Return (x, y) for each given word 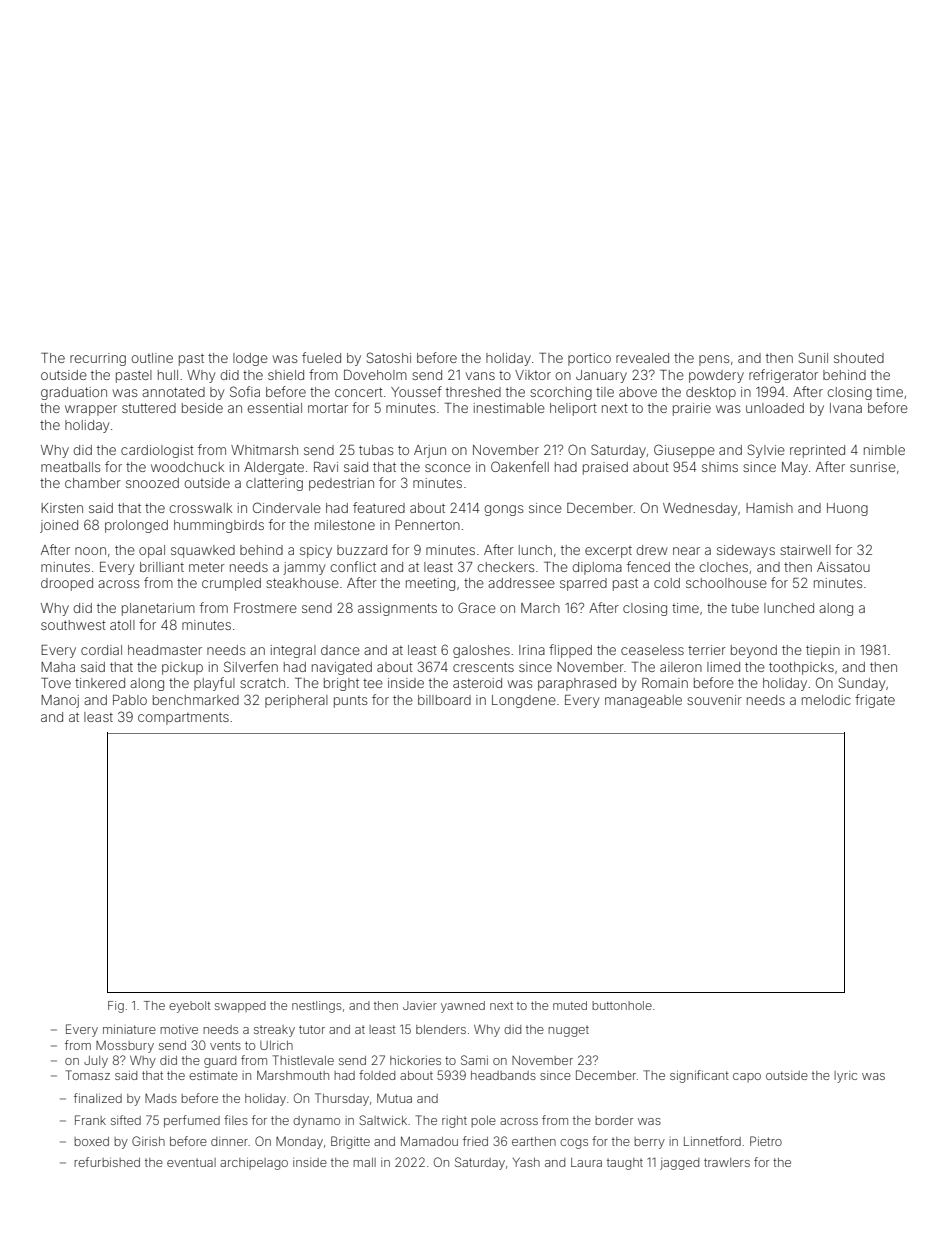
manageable (643, 701)
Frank (90, 1120)
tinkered (100, 683)
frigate (875, 701)
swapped (240, 1007)
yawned (463, 1007)
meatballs (70, 467)
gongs (504, 510)
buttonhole (622, 1005)
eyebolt (189, 1007)
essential (275, 408)
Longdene (524, 701)
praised (605, 468)
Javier (420, 1005)
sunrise (873, 467)
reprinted (817, 451)
